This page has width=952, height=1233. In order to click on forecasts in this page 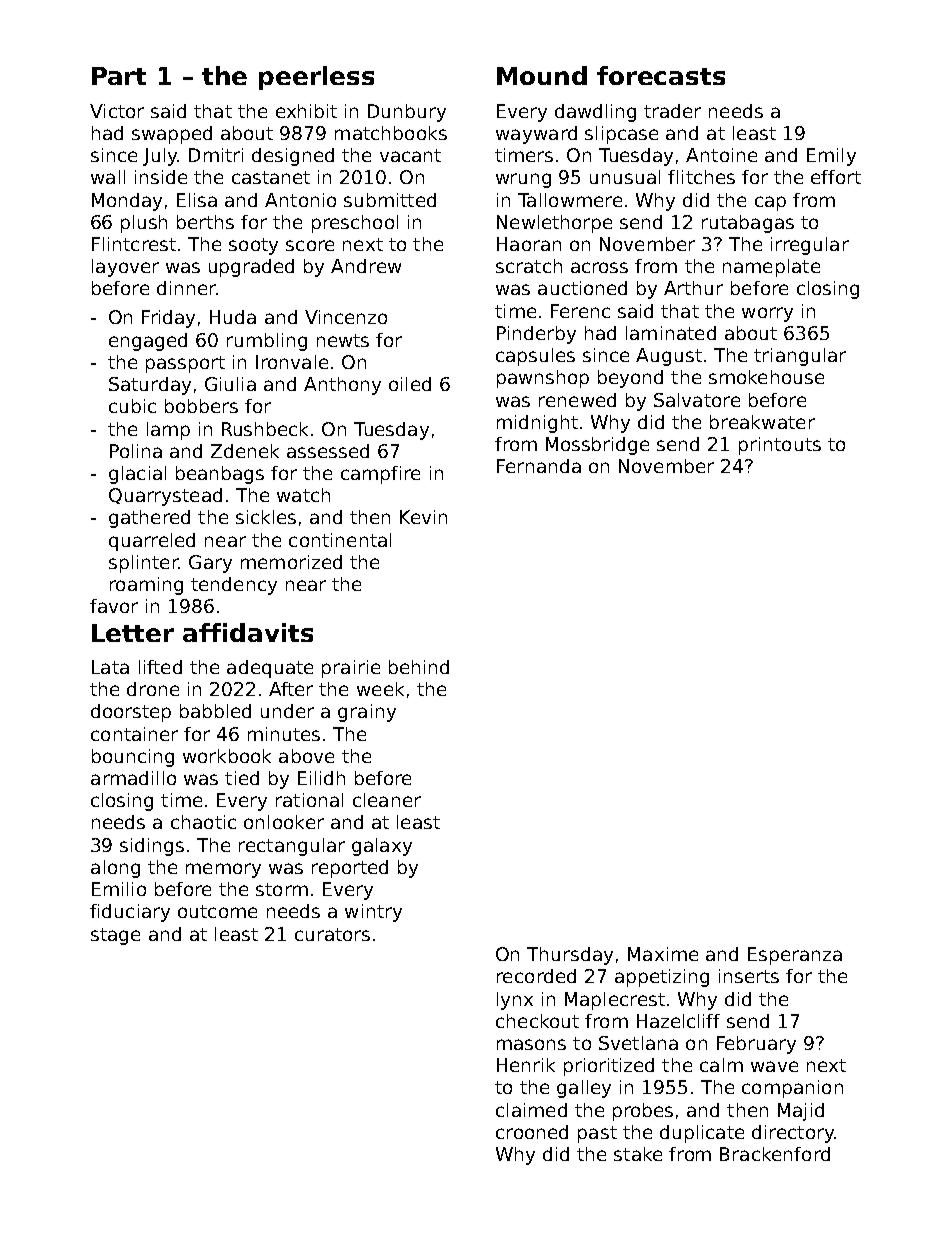, I will do `click(661, 75)`.
